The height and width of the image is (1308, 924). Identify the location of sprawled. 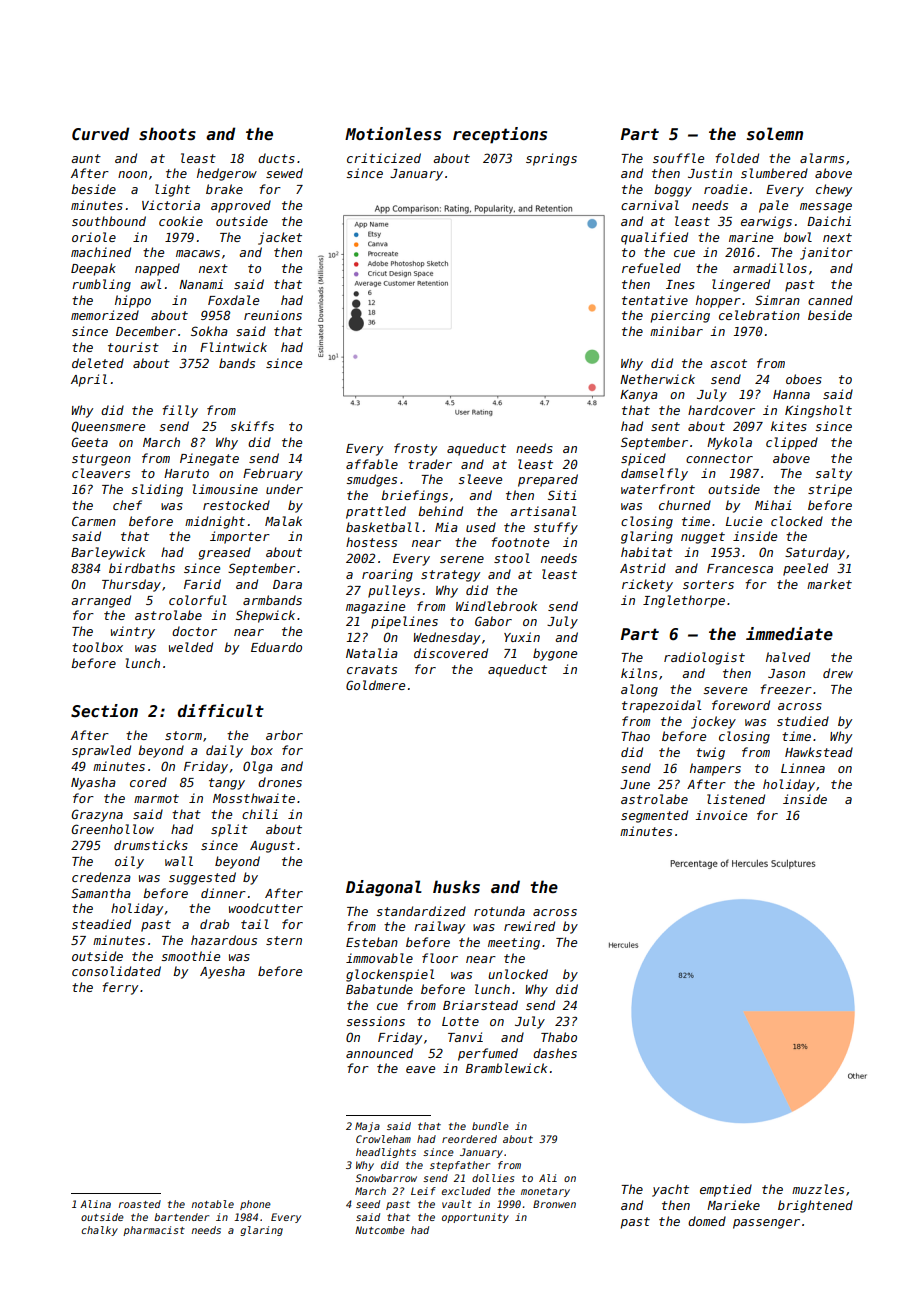
(101, 751).
